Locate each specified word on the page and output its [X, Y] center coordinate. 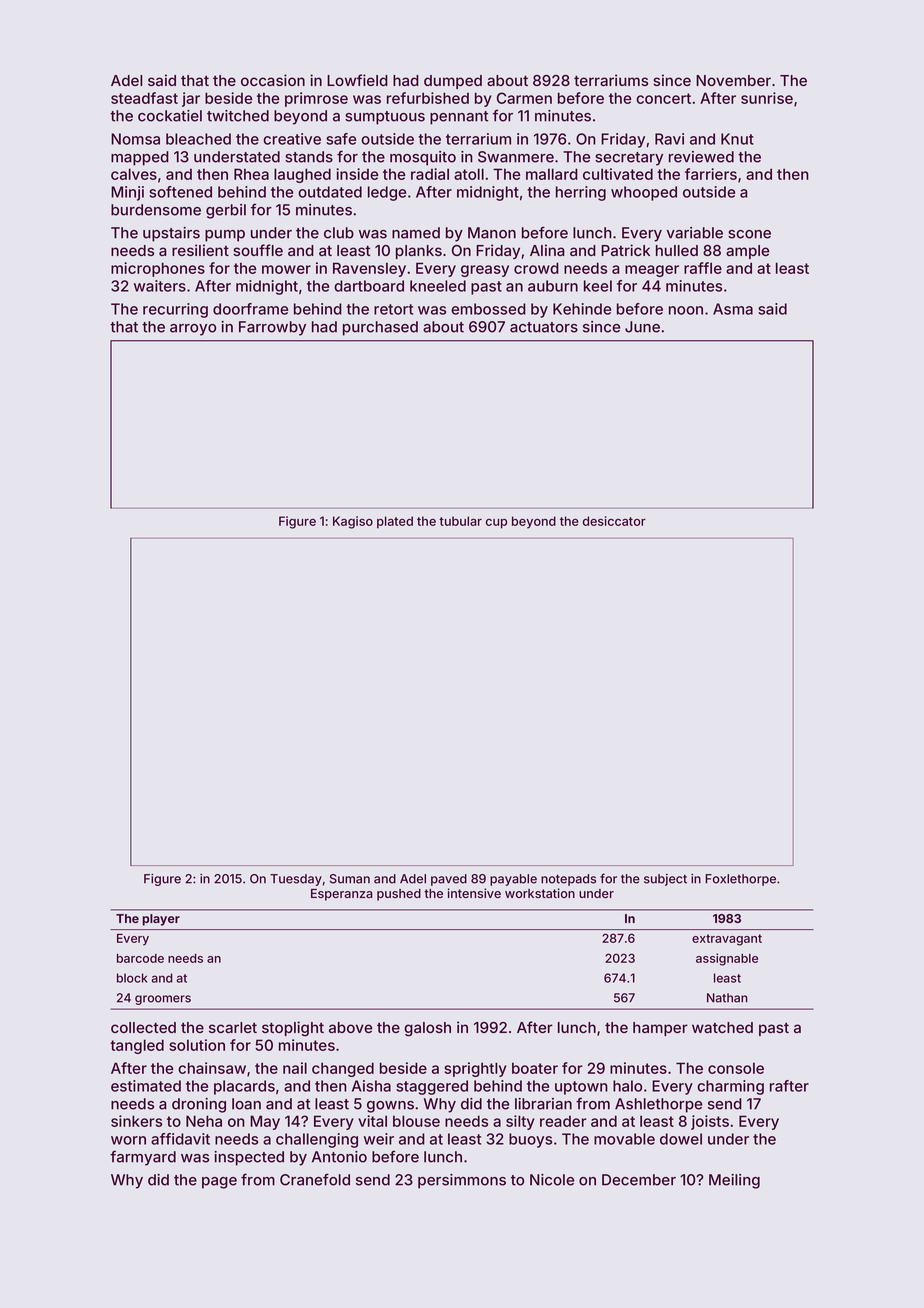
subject [665, 880]
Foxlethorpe [740, 880]
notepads [568, 880]
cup [496, 524]
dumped [453, 82]
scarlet [233, 1027]
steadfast [144, 98]
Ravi [669, 139]
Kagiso [353, 522]
